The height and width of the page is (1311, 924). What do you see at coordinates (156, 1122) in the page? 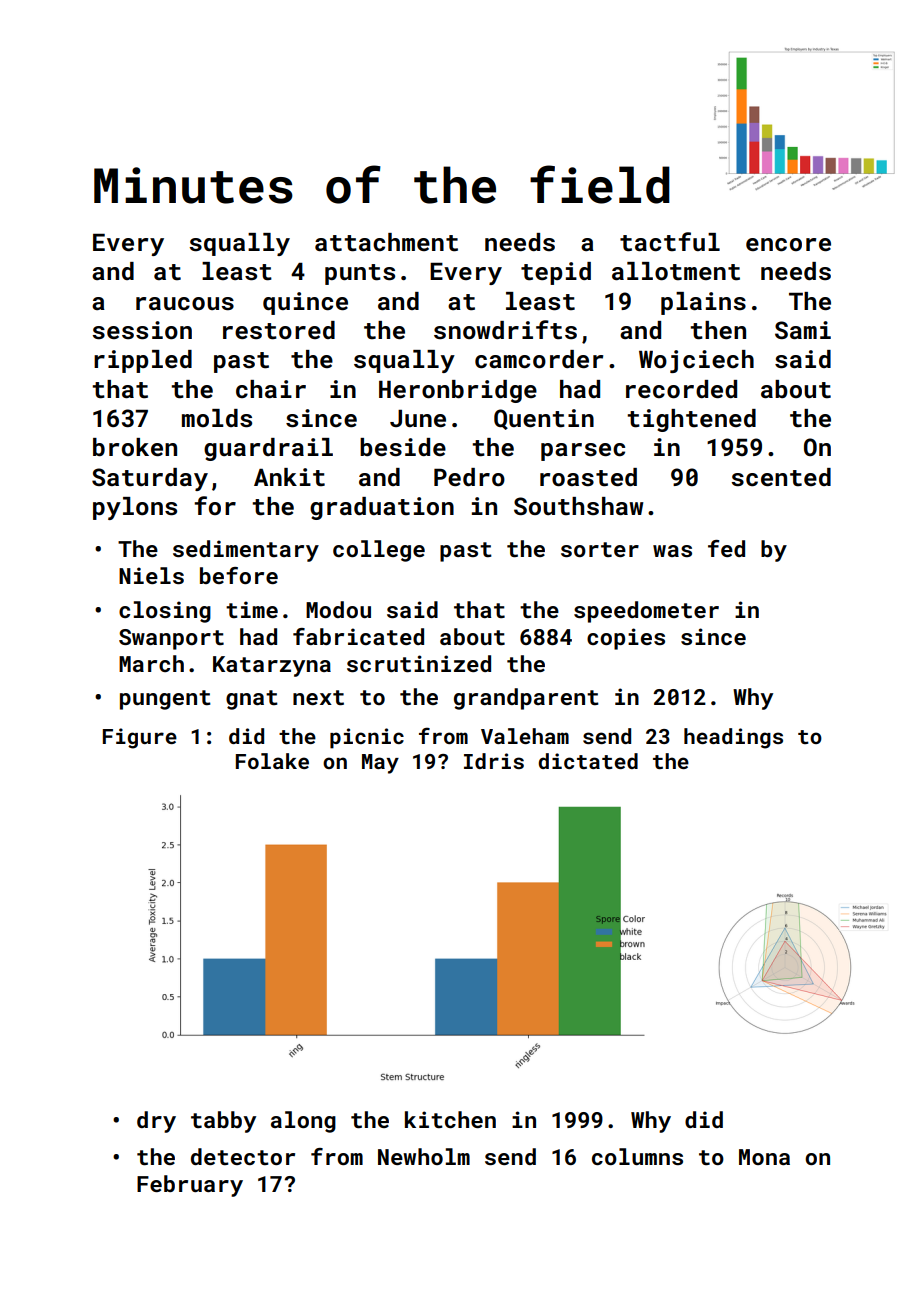
I see `dry` at bounding box center [156, 1122].
